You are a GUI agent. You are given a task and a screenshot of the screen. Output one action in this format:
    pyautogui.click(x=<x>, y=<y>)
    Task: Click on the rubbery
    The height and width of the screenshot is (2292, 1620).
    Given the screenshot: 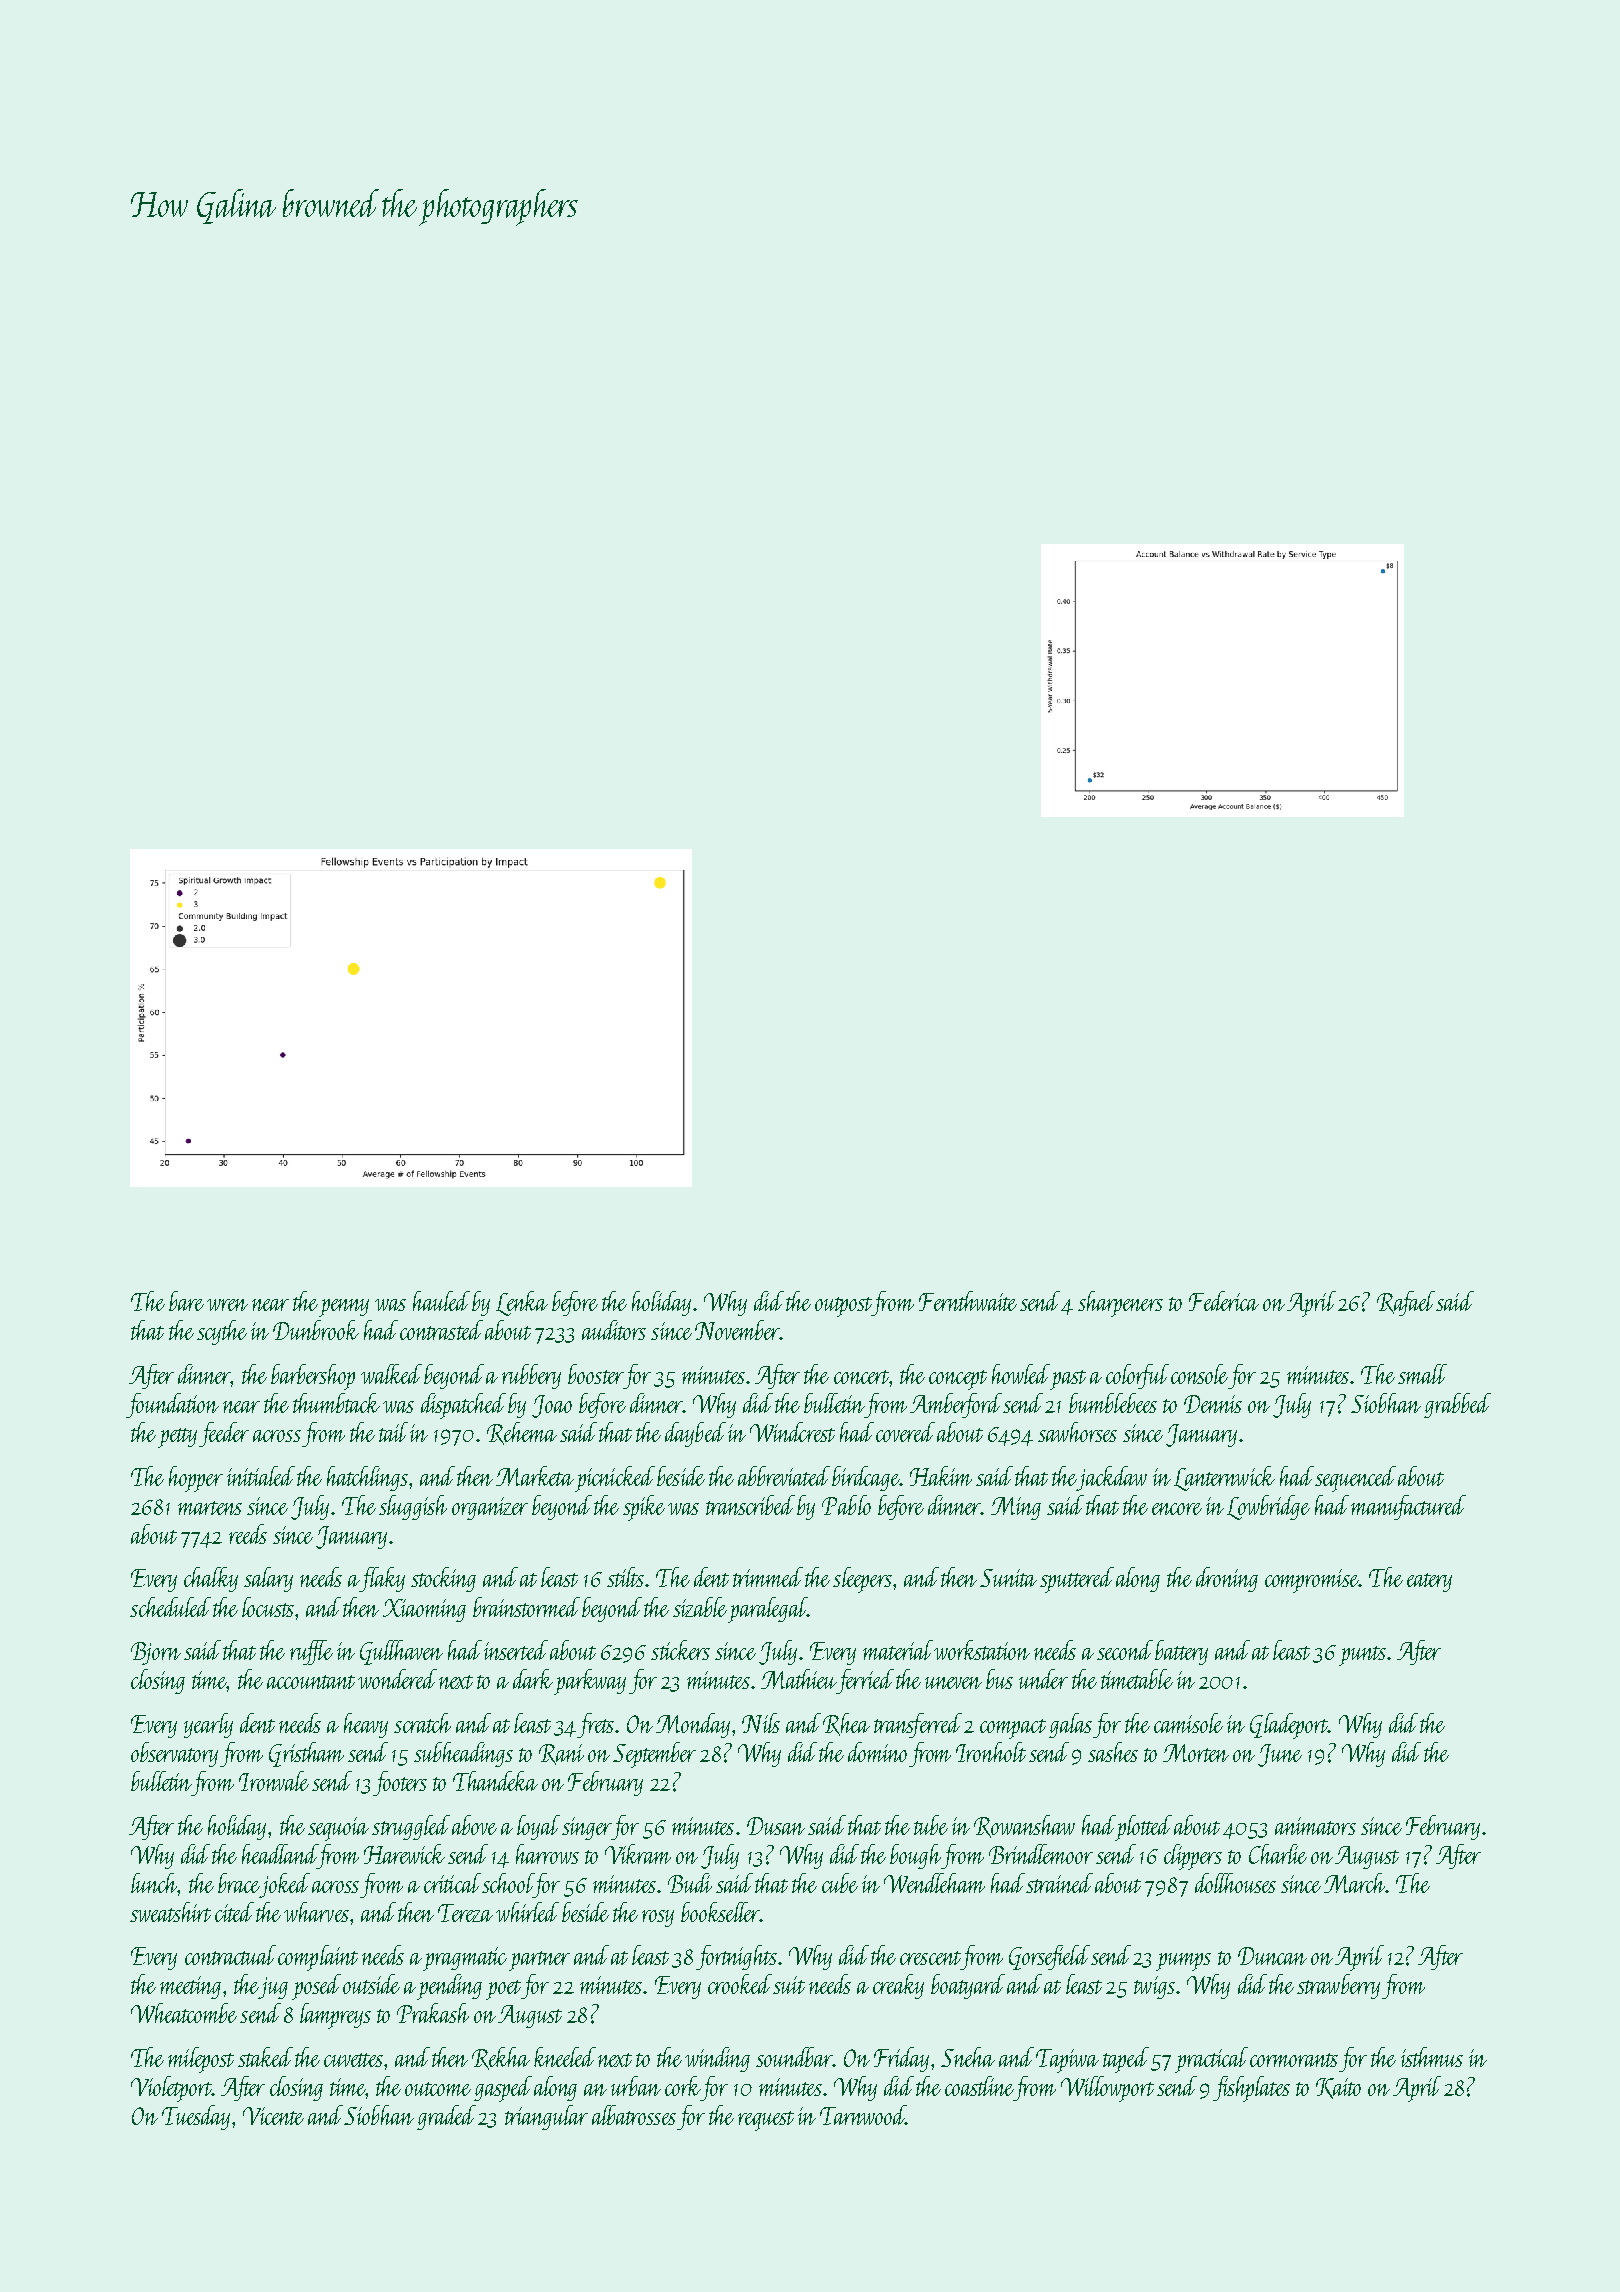 What is the action you would take?
    pyautogui.click(x=531, y=1376)
